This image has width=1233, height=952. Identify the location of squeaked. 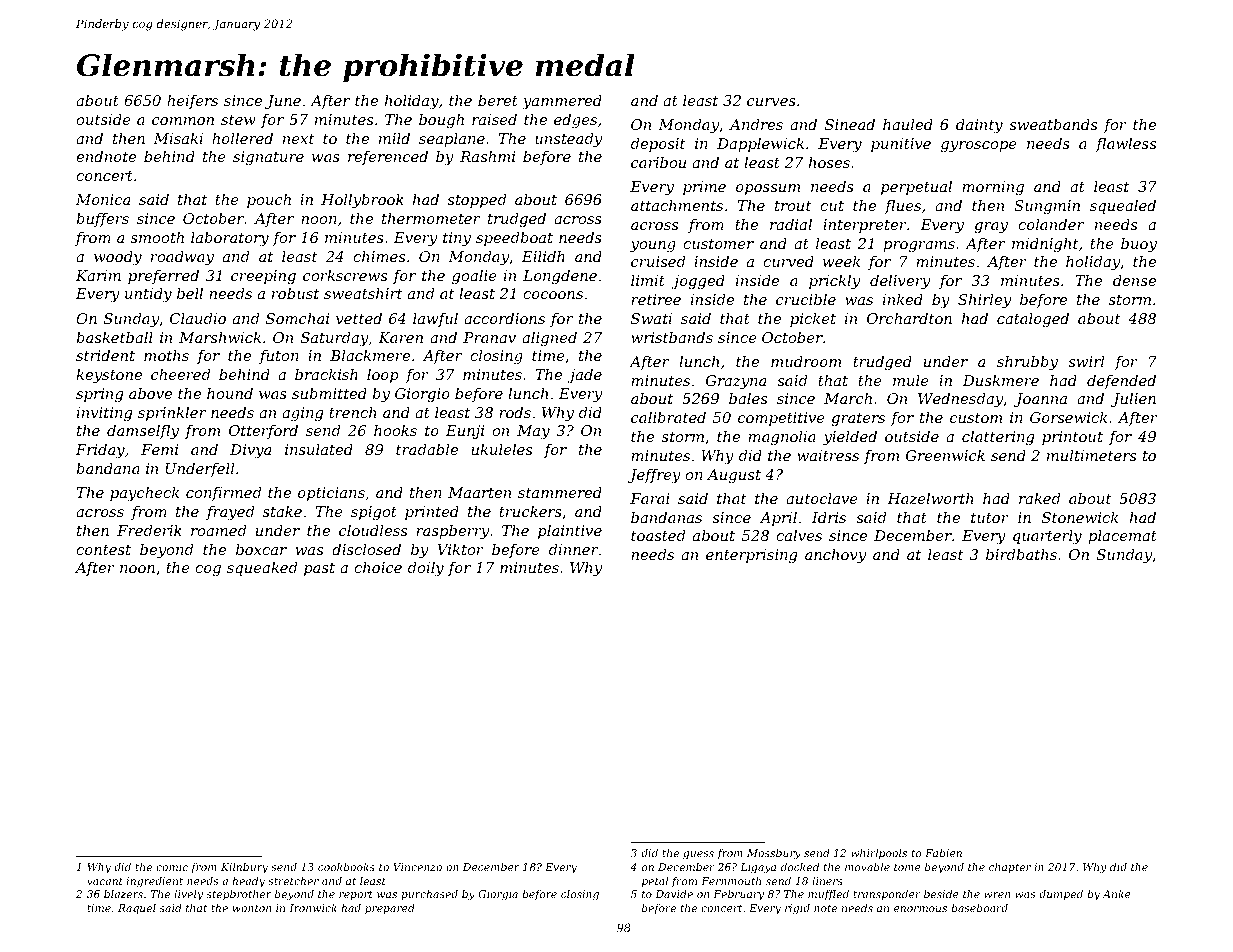
(262, 569).
